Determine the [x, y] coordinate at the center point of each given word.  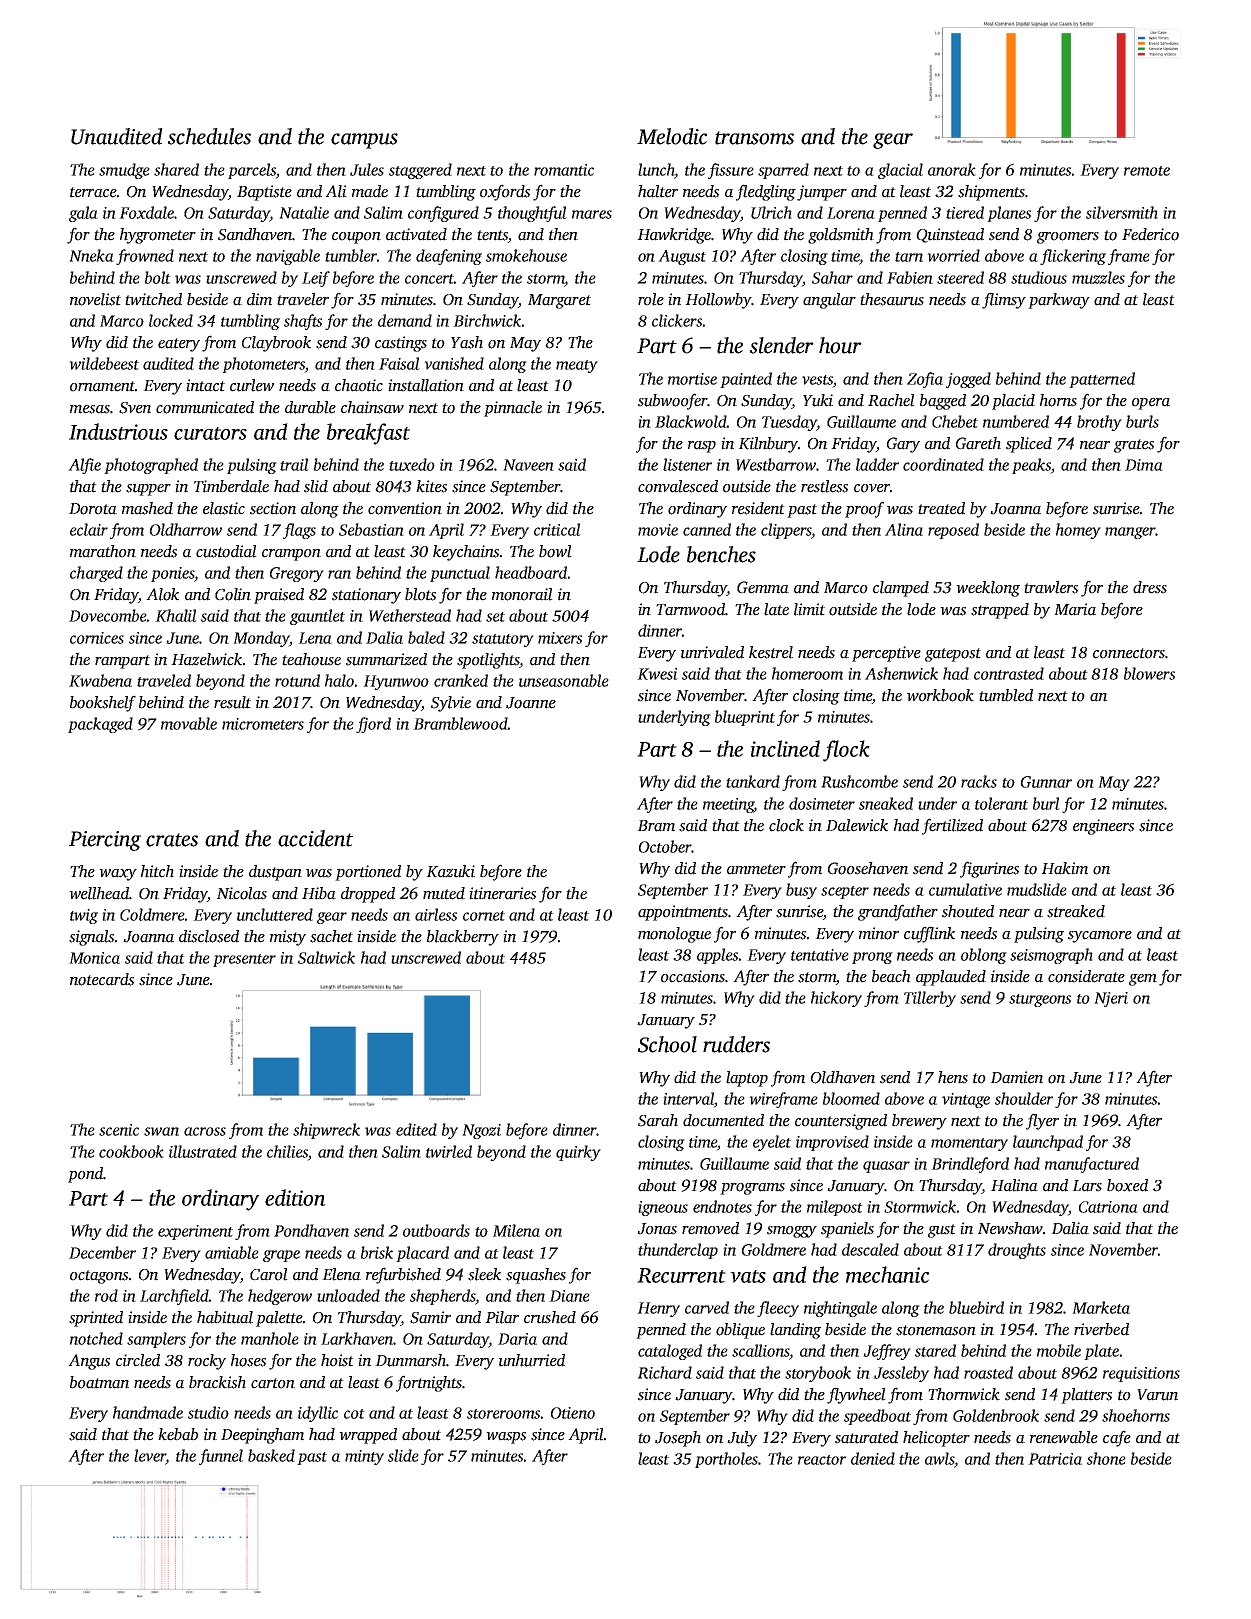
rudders [736, 1044]
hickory [836, 999]
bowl [555, 551]
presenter [244, 960]
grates [1134, 446]
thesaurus [892, 299]
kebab [178, 1434]
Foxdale [147, 212]
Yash [467, 342]
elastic [224, 508]
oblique [740, 1331]
